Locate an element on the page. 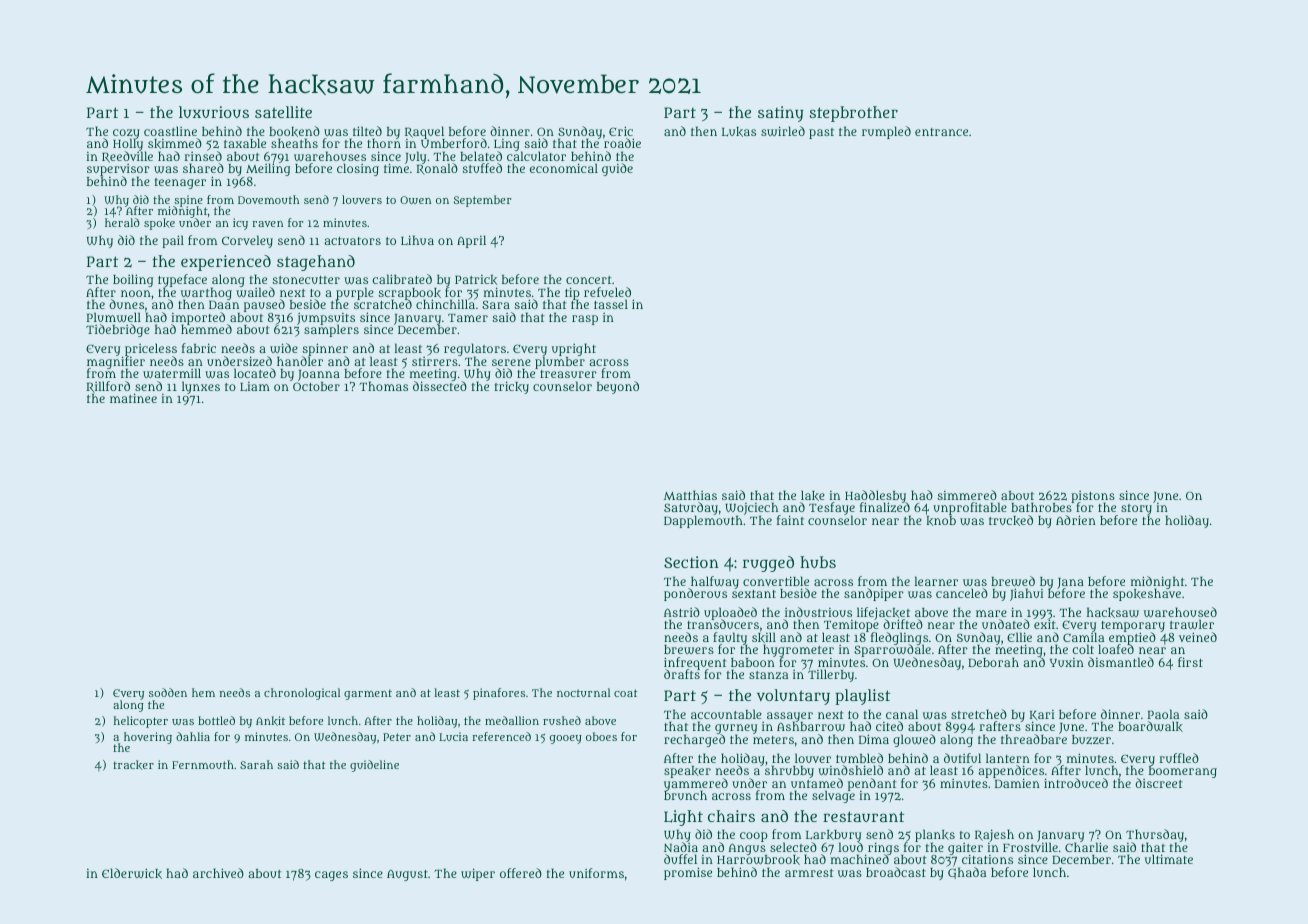  entrance is located at coordinates (941, 132).
